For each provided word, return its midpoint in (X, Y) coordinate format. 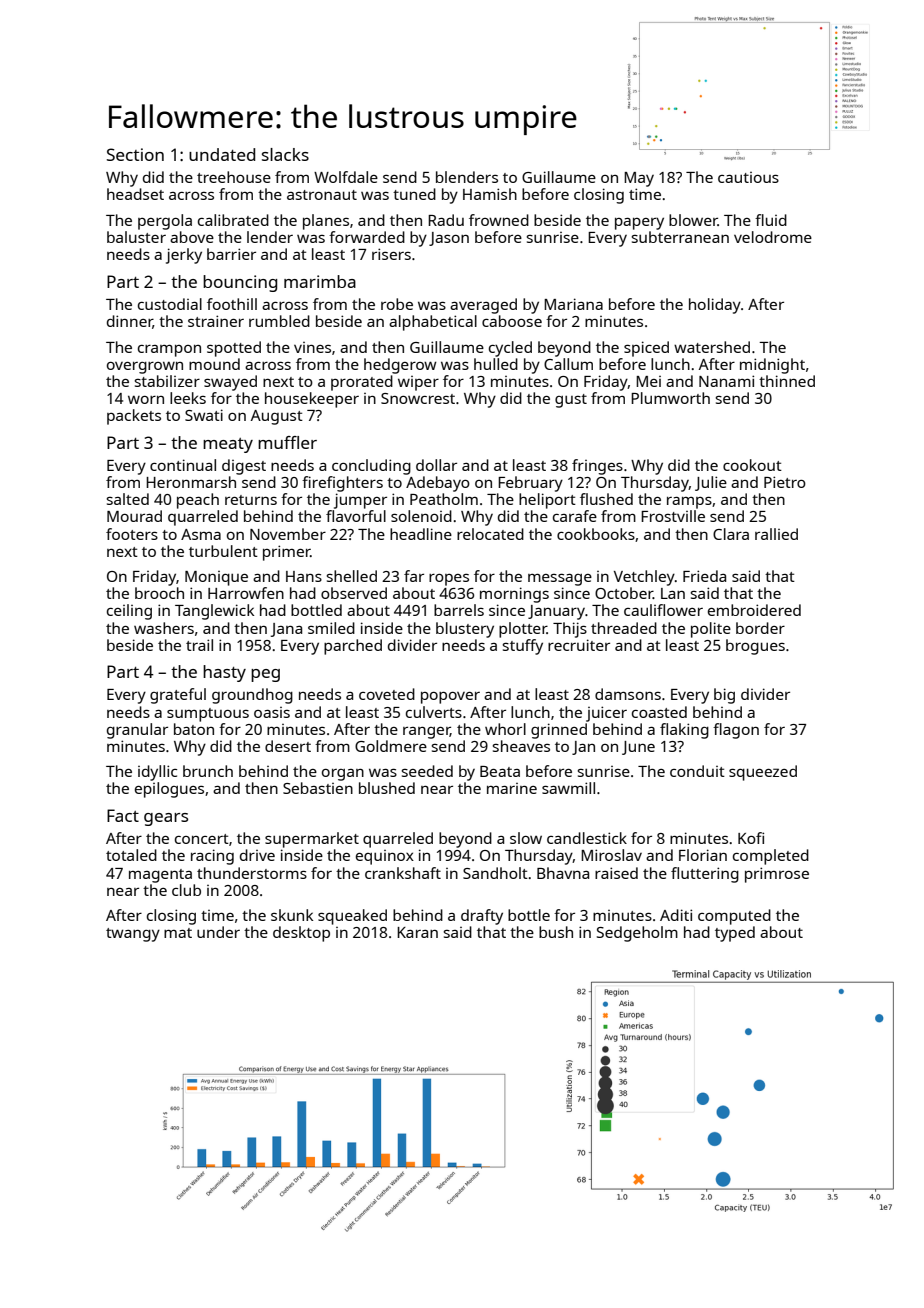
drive (257, 855)
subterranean (680, 237)
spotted (234, 349)
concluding (371, 467)
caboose (512, 321)
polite (711, 630)
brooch (159, 593)
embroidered (754, 610)
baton (194, 729)
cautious (748, 177)
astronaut (322, 195)
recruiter (579, 645)
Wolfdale (346, 177)
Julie (711, 483)
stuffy (523, 647)
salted (128, 499)
